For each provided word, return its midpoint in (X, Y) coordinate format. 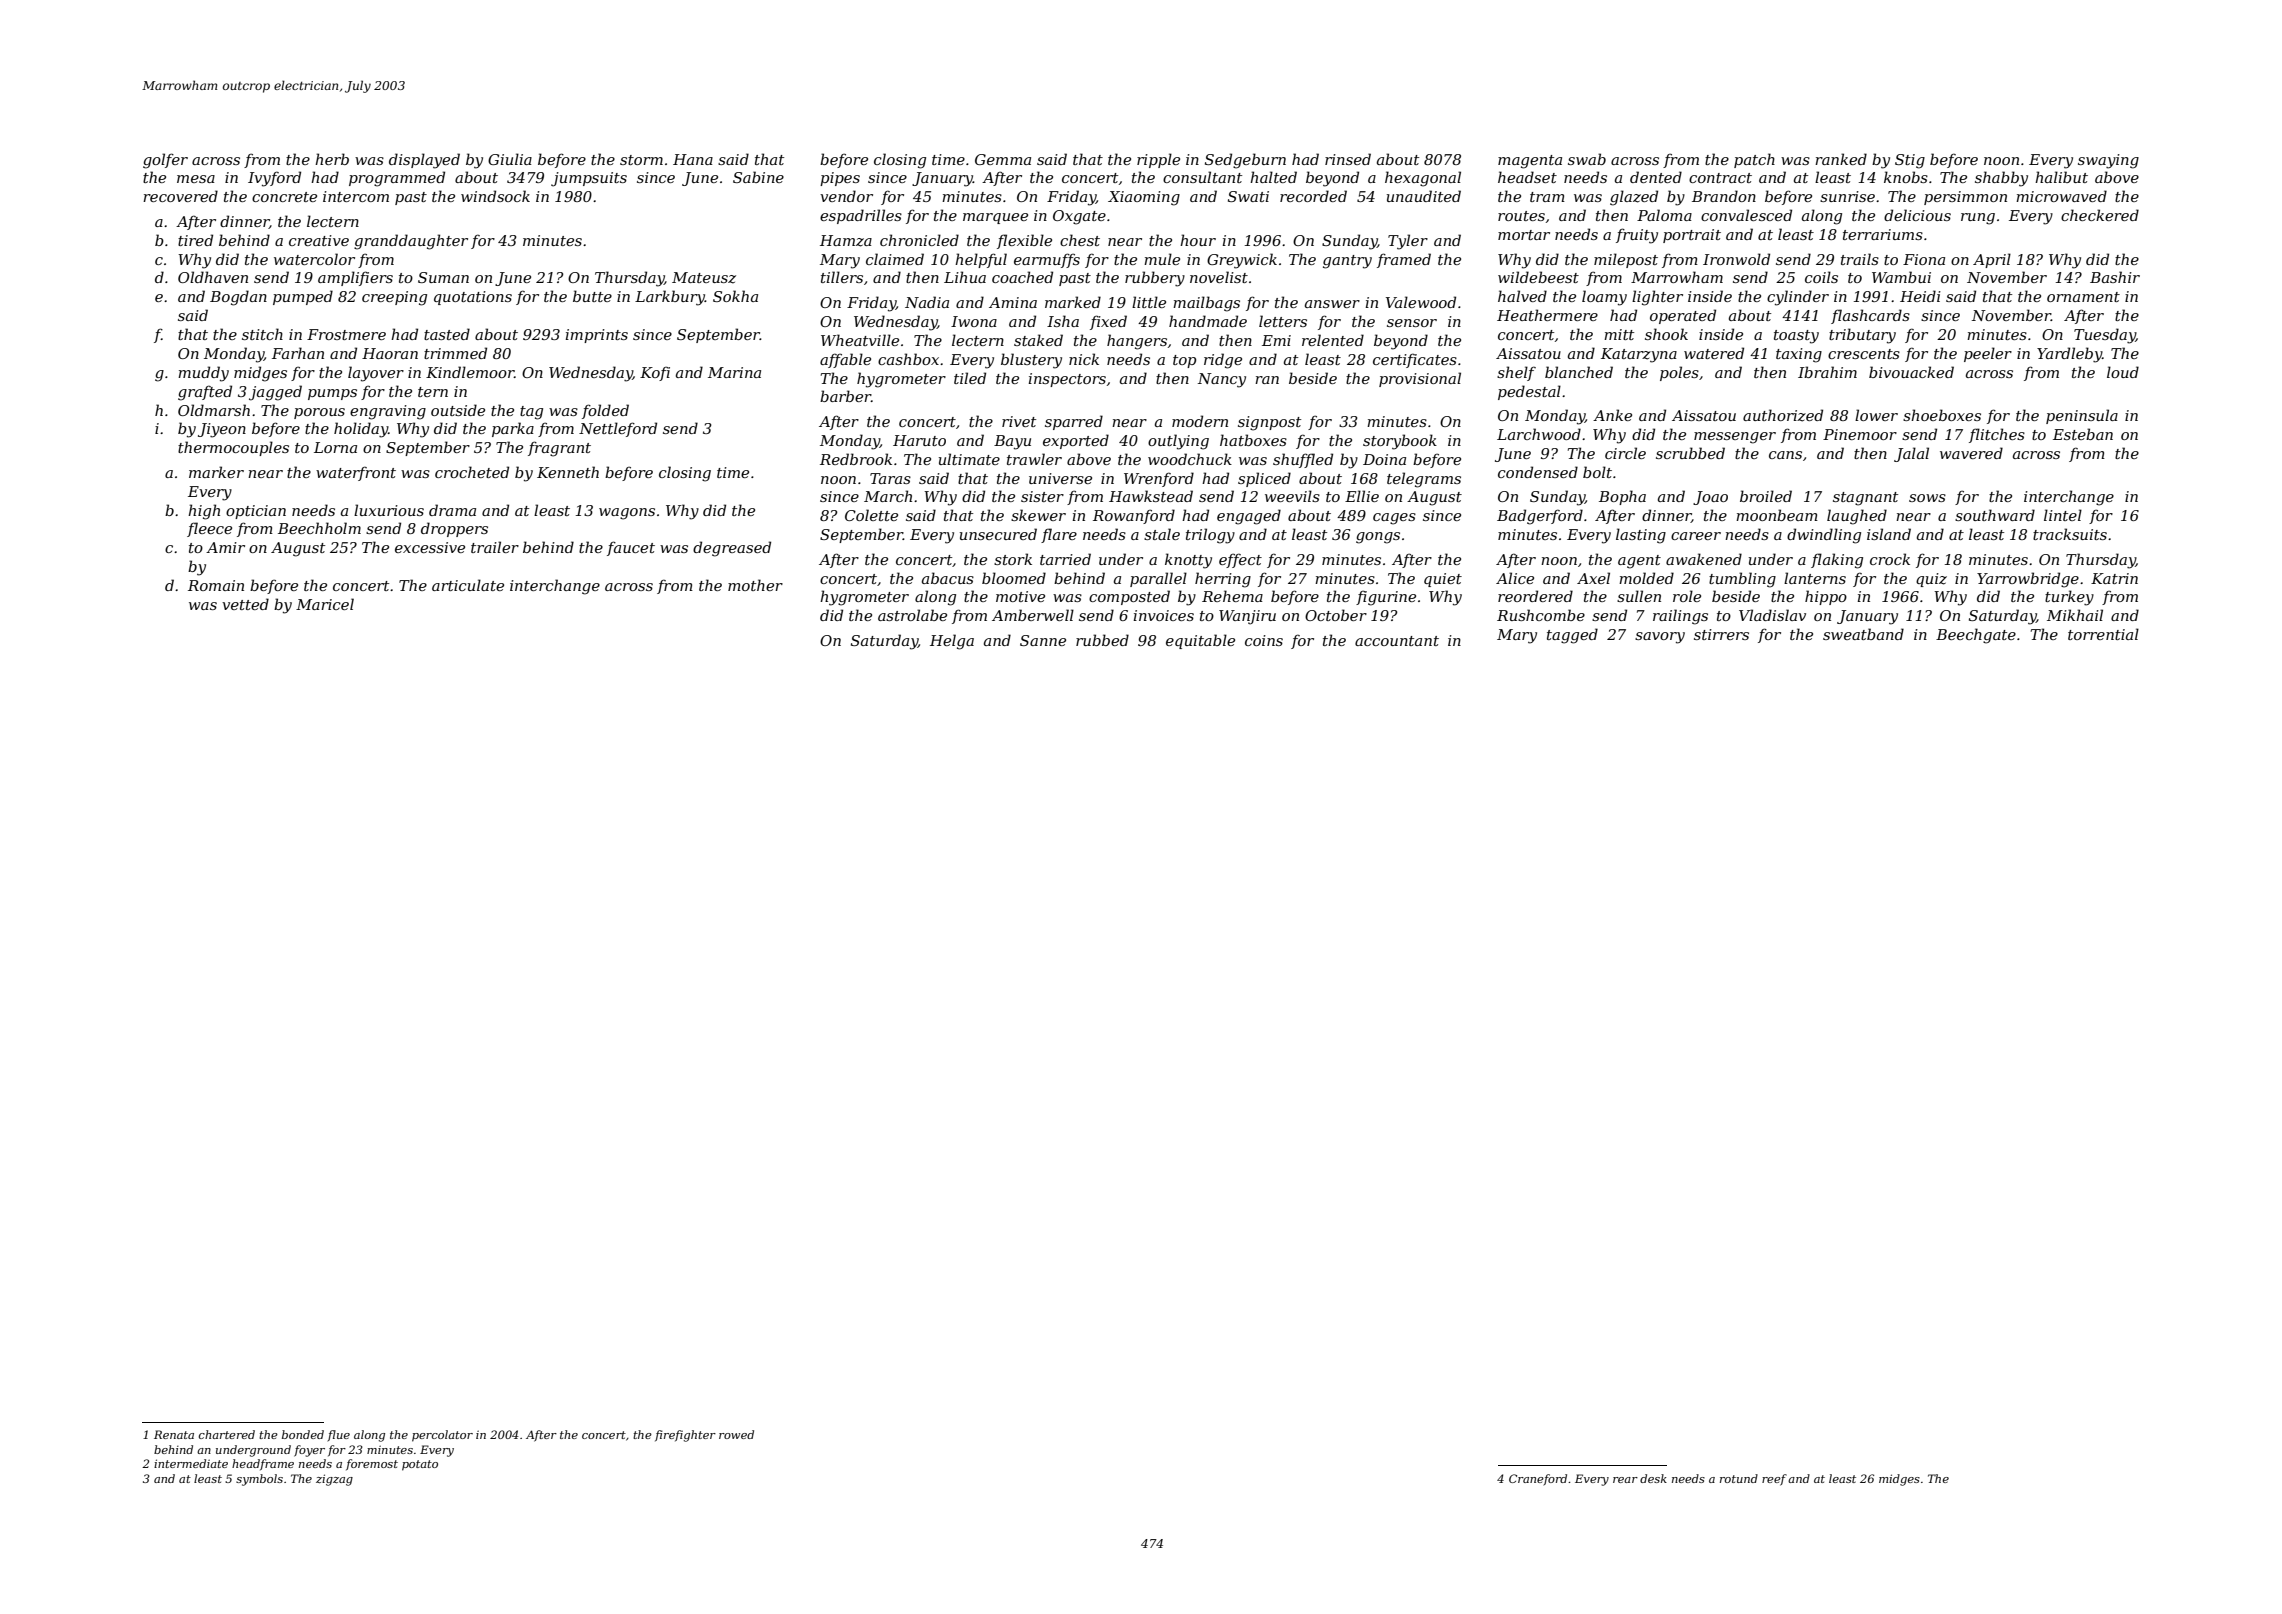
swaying (2108, 161)
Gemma (1003, 159)
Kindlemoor (470, 372)
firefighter (685, 1436)
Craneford (1538, 1479)
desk (1653, 1478)
